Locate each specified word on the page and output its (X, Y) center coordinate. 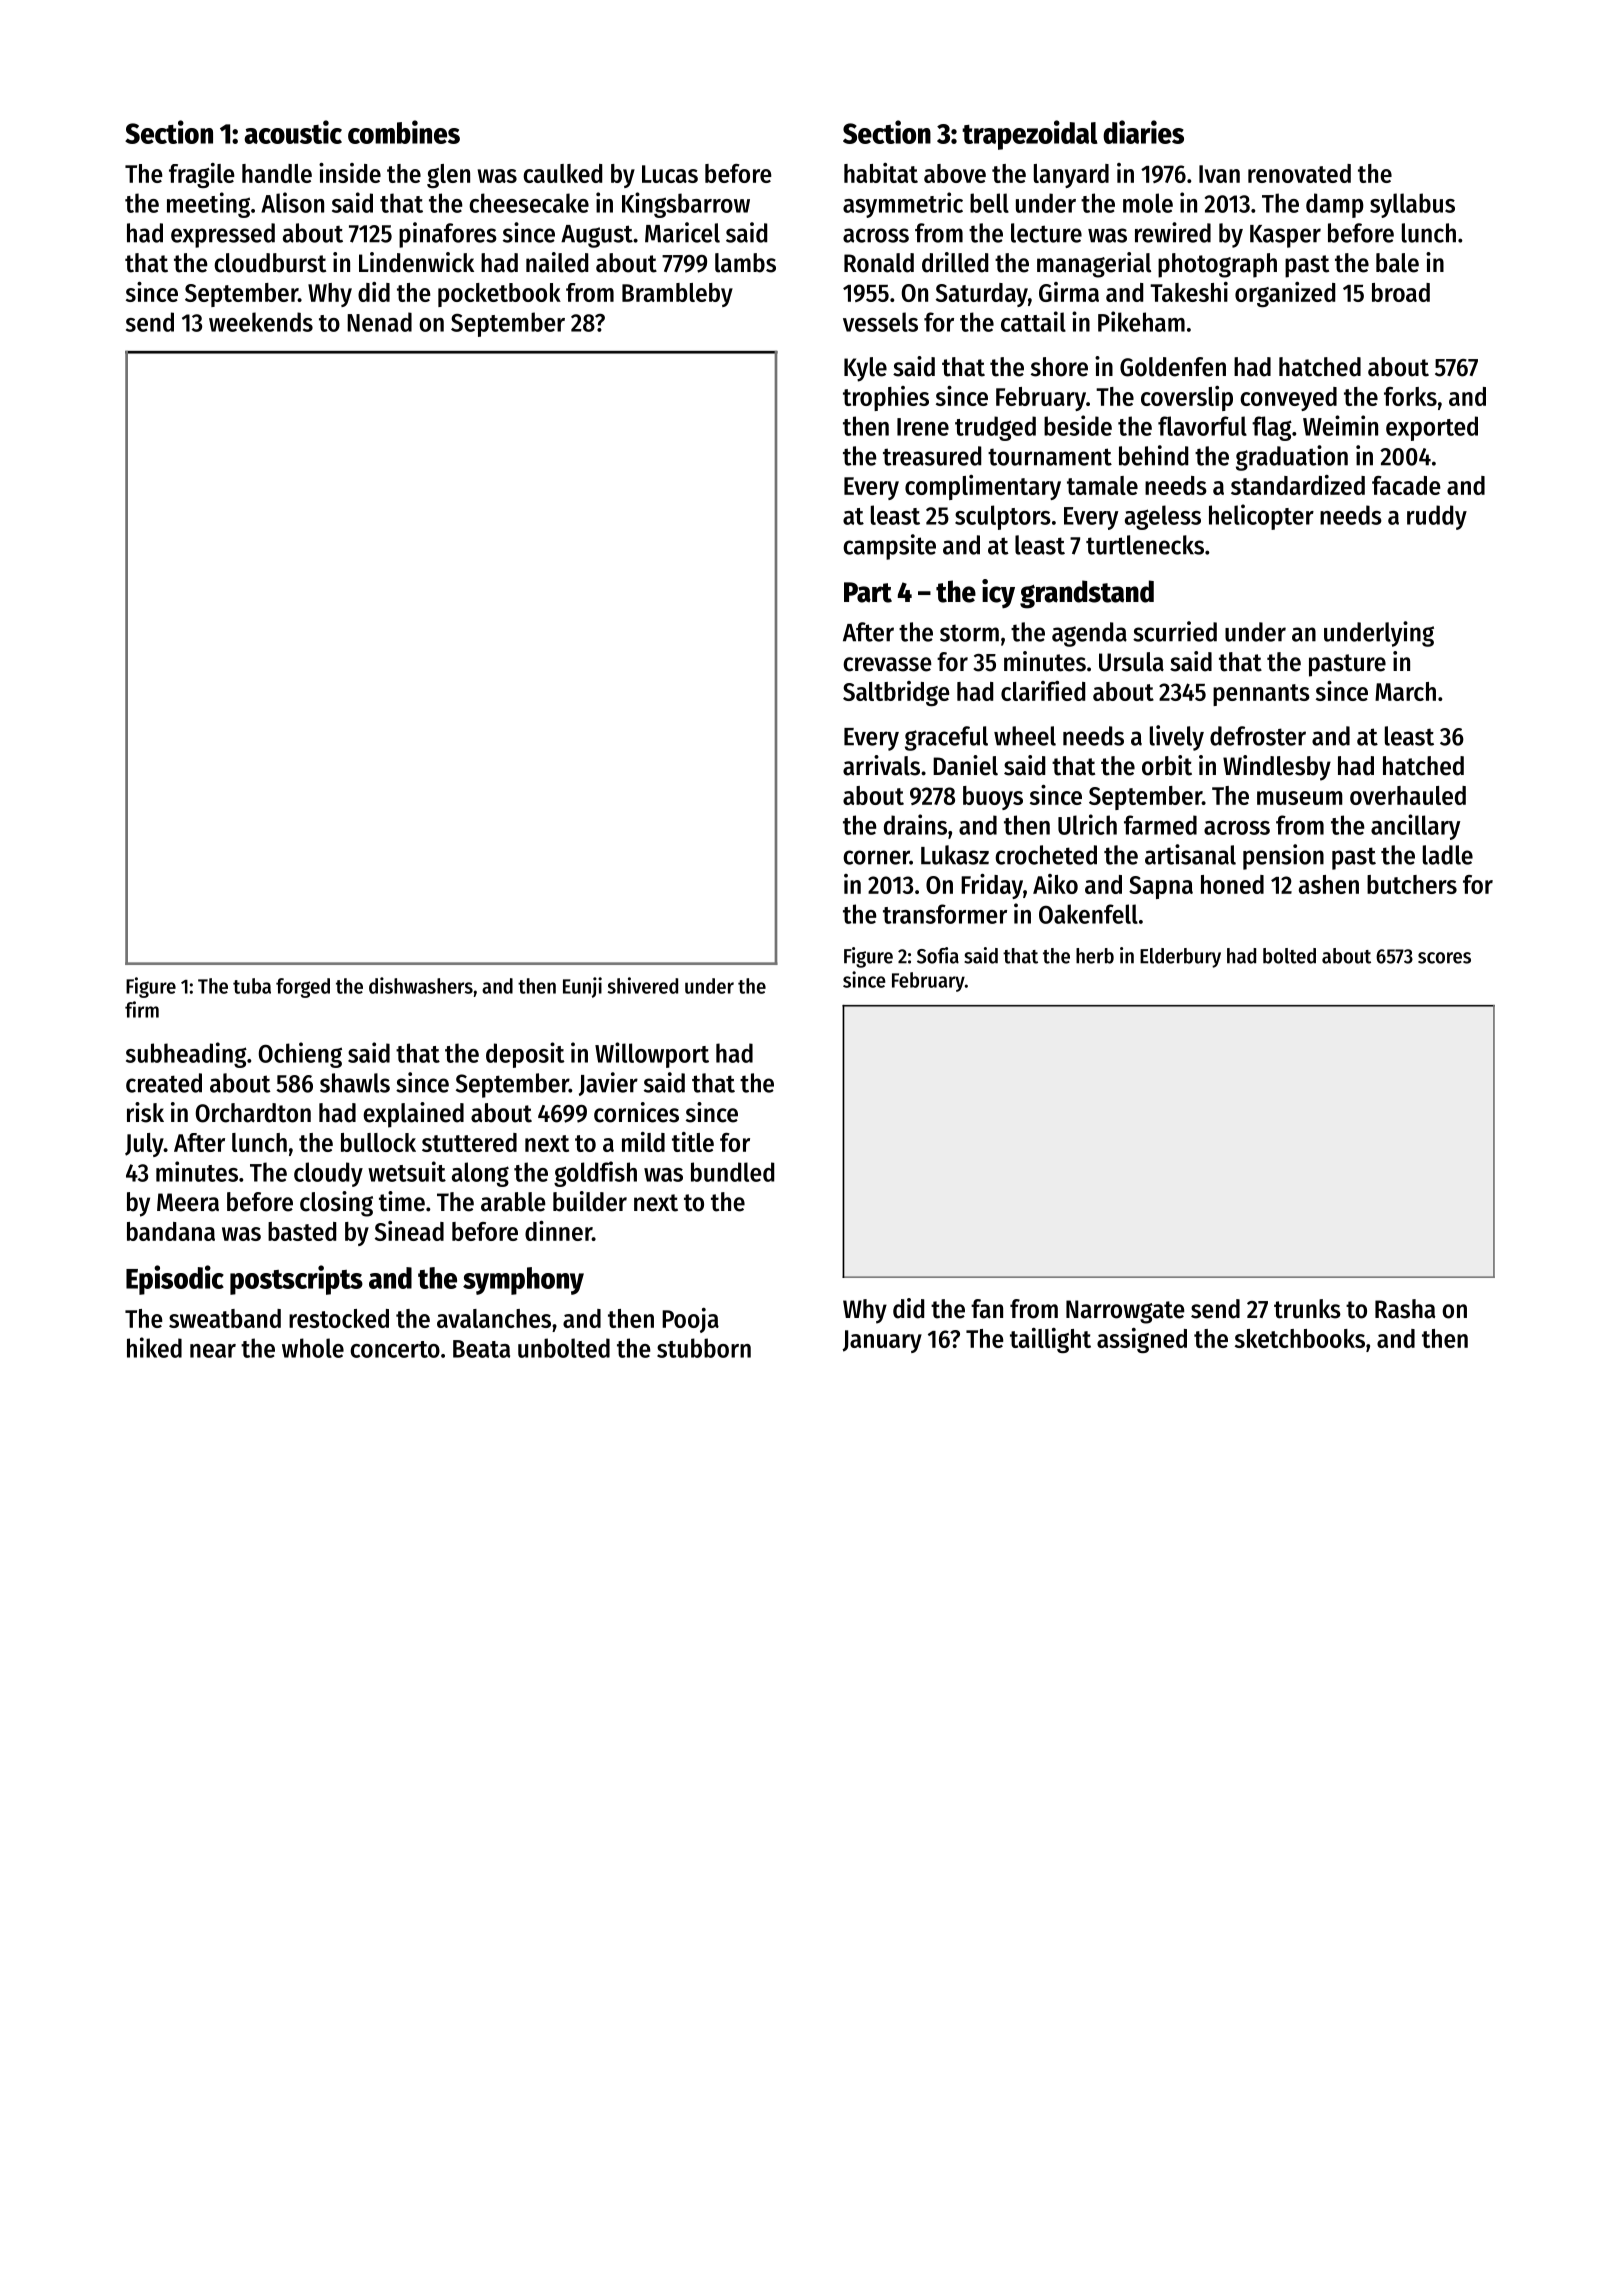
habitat (881, 173)
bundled (732, 1172)
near (213, 1351)
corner (876, 857)
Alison (292, 202)
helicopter (1261, 517)
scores (1444, 958)
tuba (252, 986)
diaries (1143, 132)
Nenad (379, 322)
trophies (886, 398)
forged (303, 988)
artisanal (1190, 854)
